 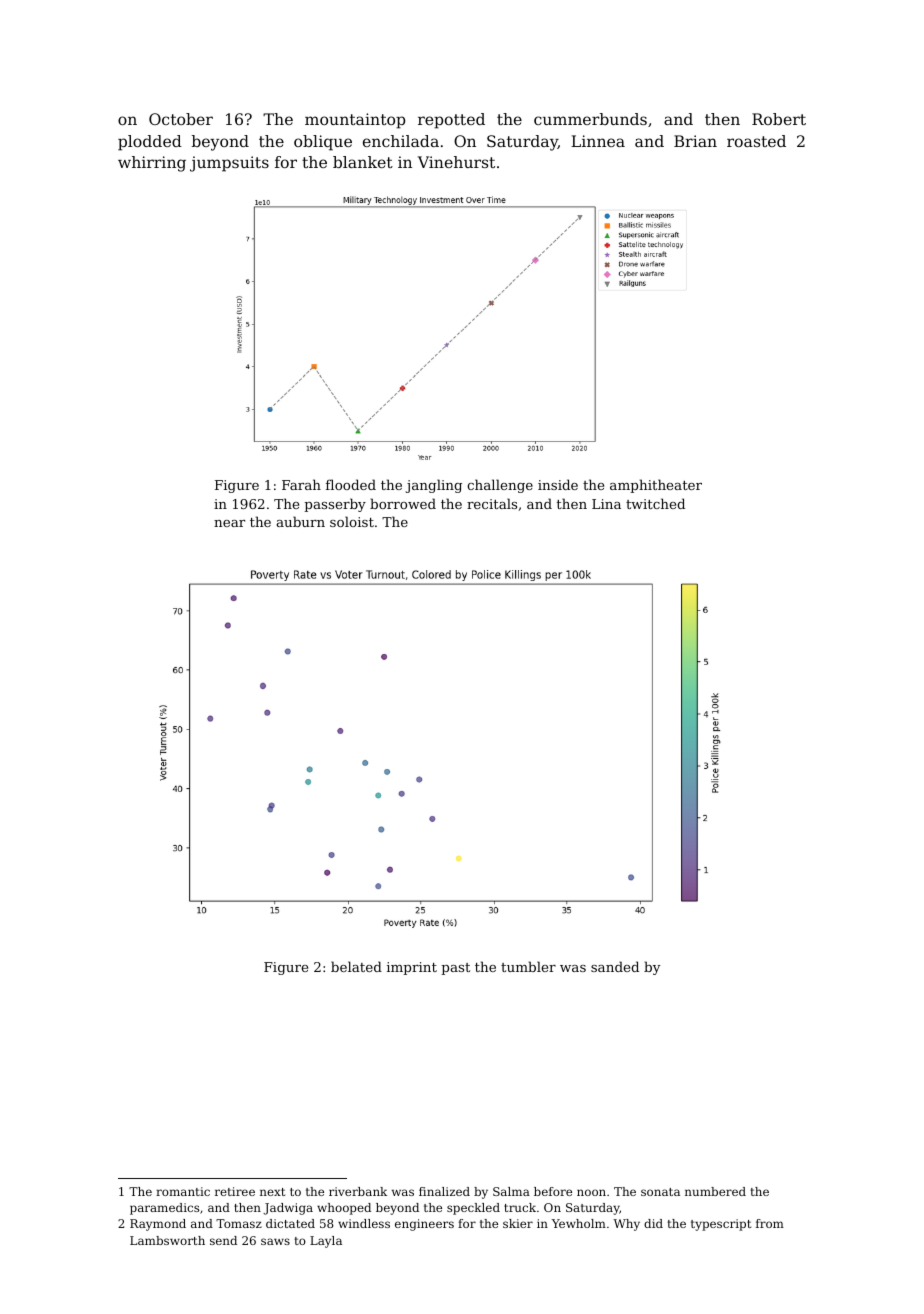 What do you see at coordinates (356, 966) in the page?
I see `belated` at bounding box center [356, 966].
